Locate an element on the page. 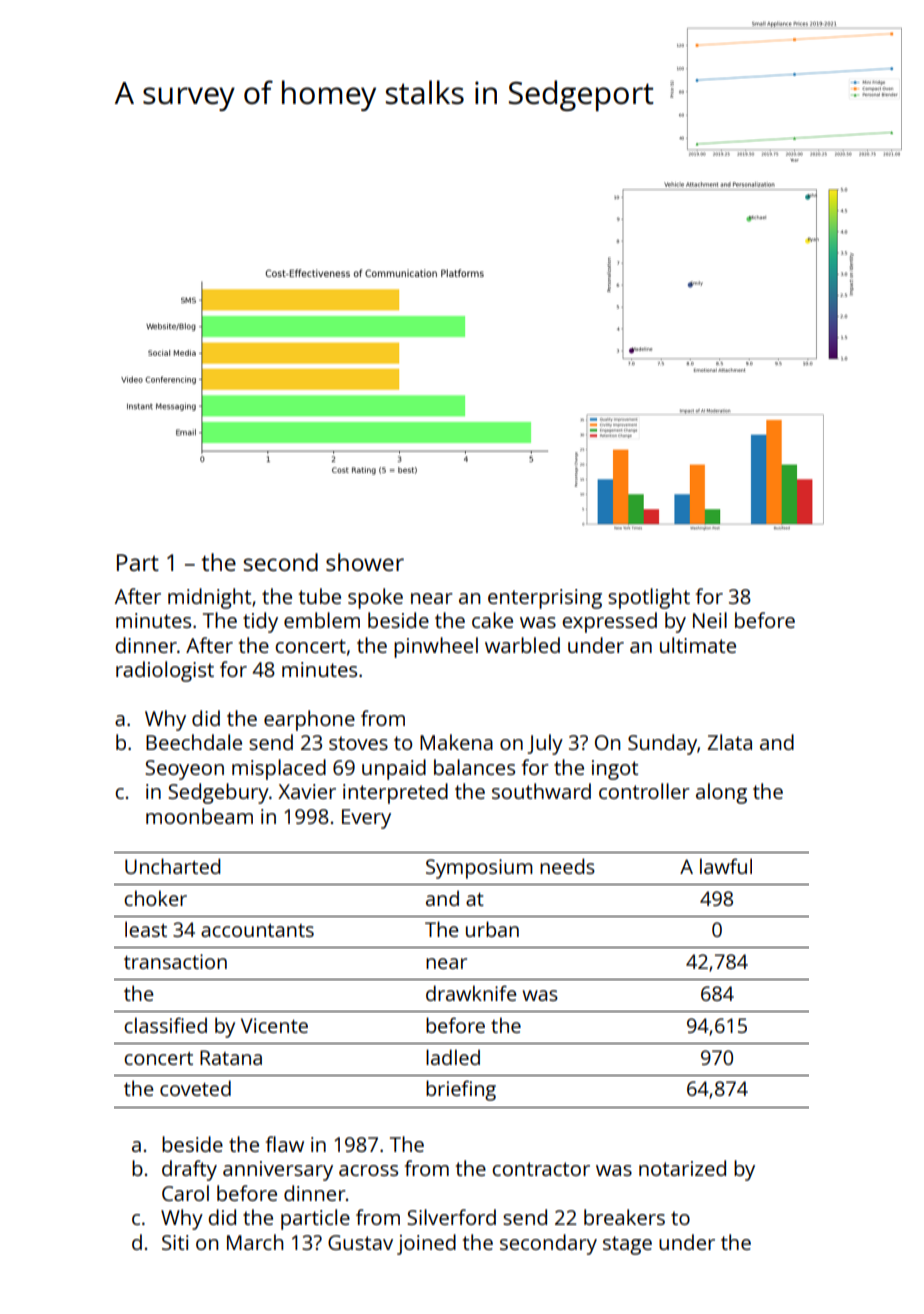 The image size is (924, 1314). tidy is located at coordinates (260, 622).
